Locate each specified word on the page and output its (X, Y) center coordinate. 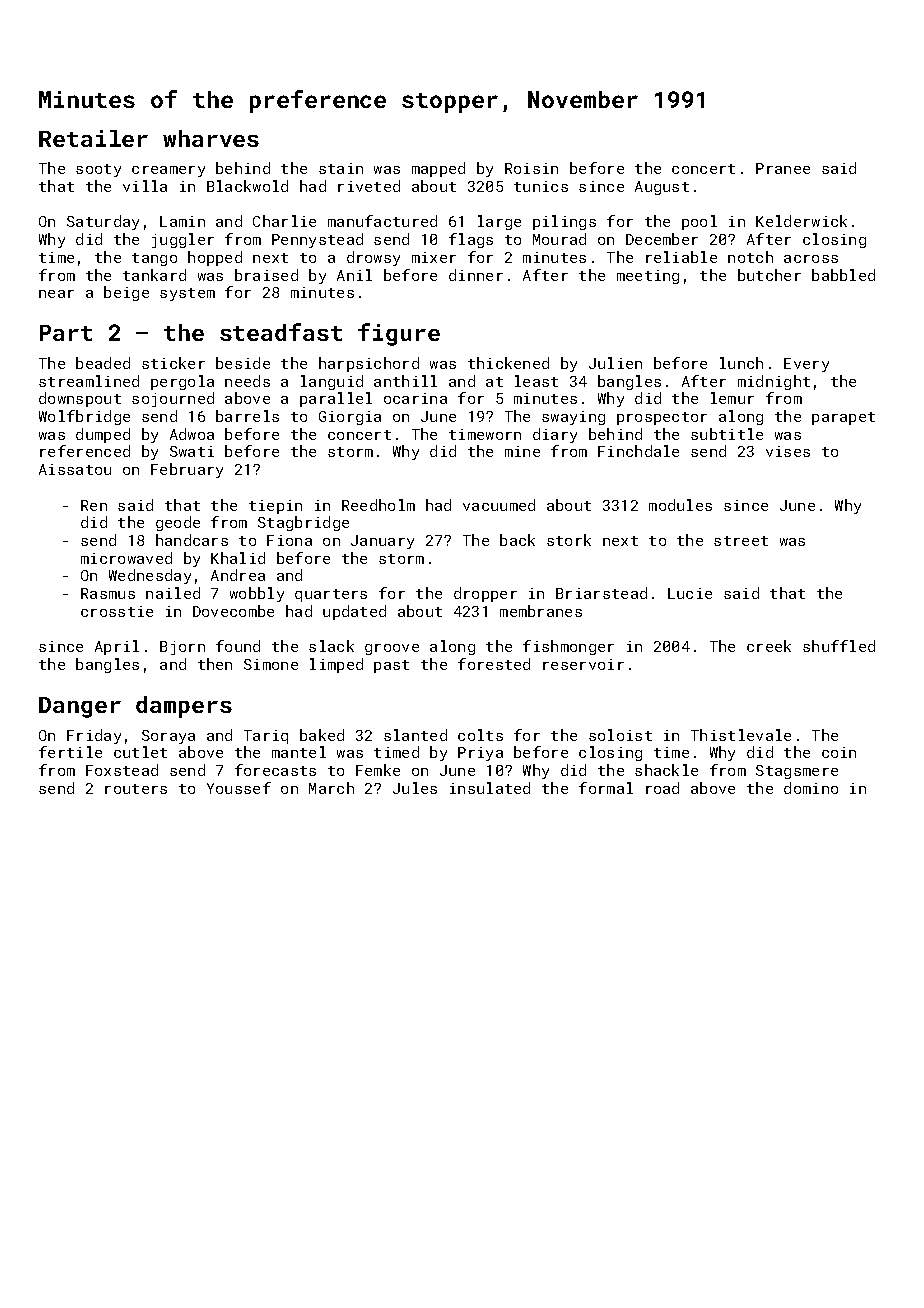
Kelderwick (801, 221)
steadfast (281, 332)
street (741, 541)
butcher (769, 275)
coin (839, 752)
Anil (354, 275)
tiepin (275, 507)
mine (522, 451)
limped (336, 665)
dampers (184, 707)
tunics (541, 186)
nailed (173, 593)
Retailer (93, 138)
